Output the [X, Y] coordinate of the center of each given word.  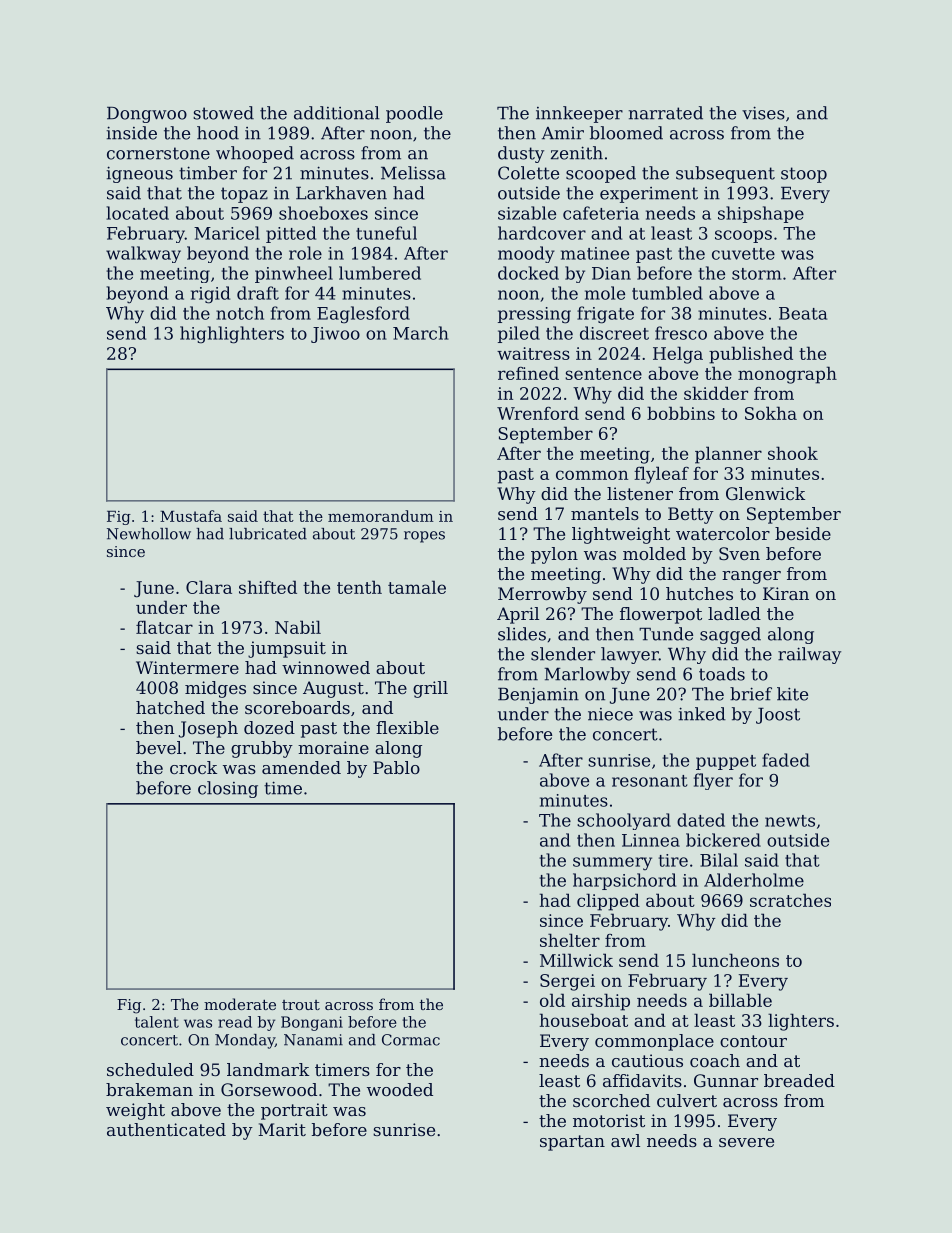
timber [208, 173]
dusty [521, 154]
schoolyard [624, 821]
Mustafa [191, 516]
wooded [400, 1089]
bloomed [626, 133]
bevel [159, 747]
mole [605, 293]
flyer [713, 781]
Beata [803, 313]
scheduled [150, 1069]
